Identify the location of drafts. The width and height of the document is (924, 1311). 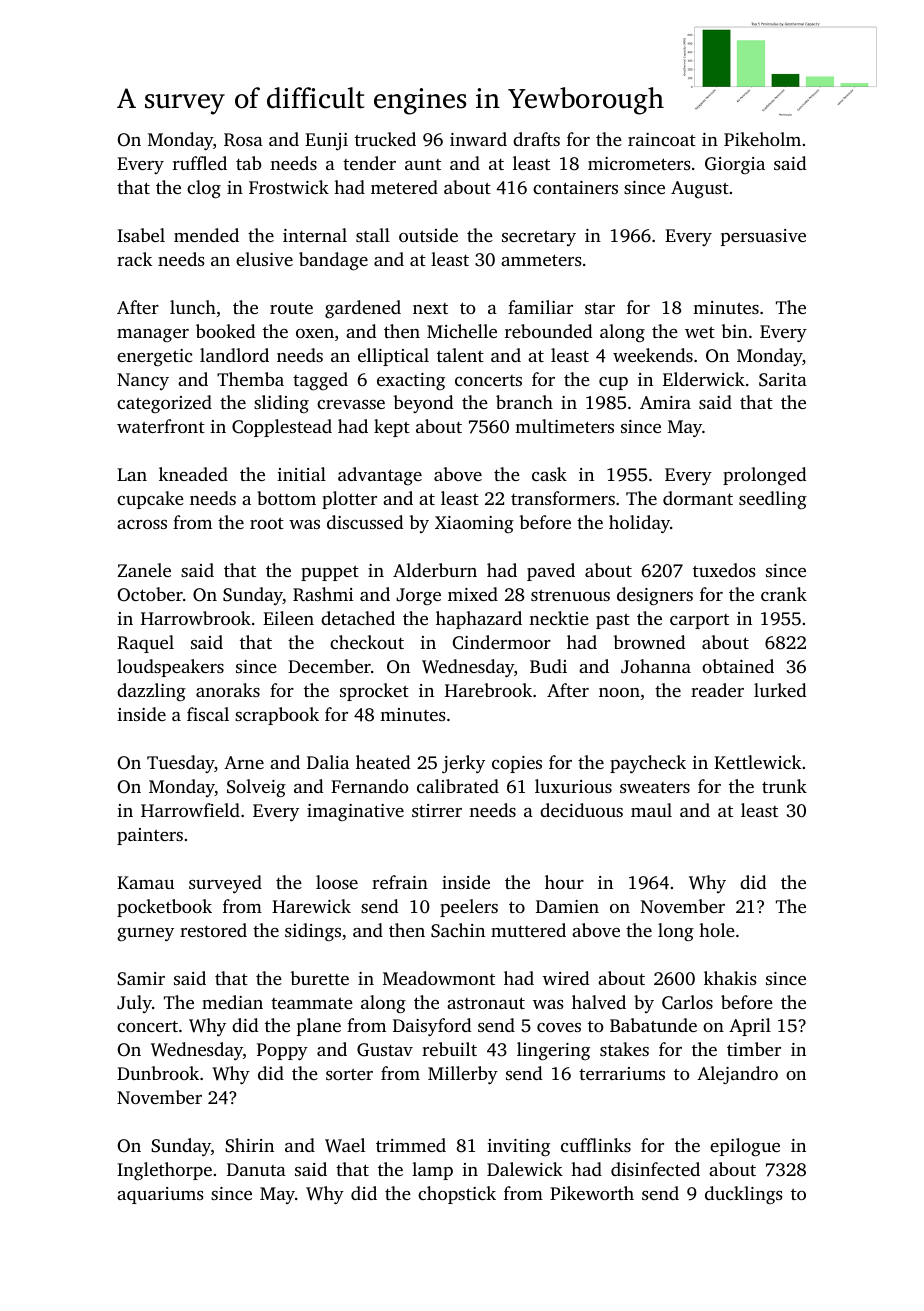
(536, 139).
